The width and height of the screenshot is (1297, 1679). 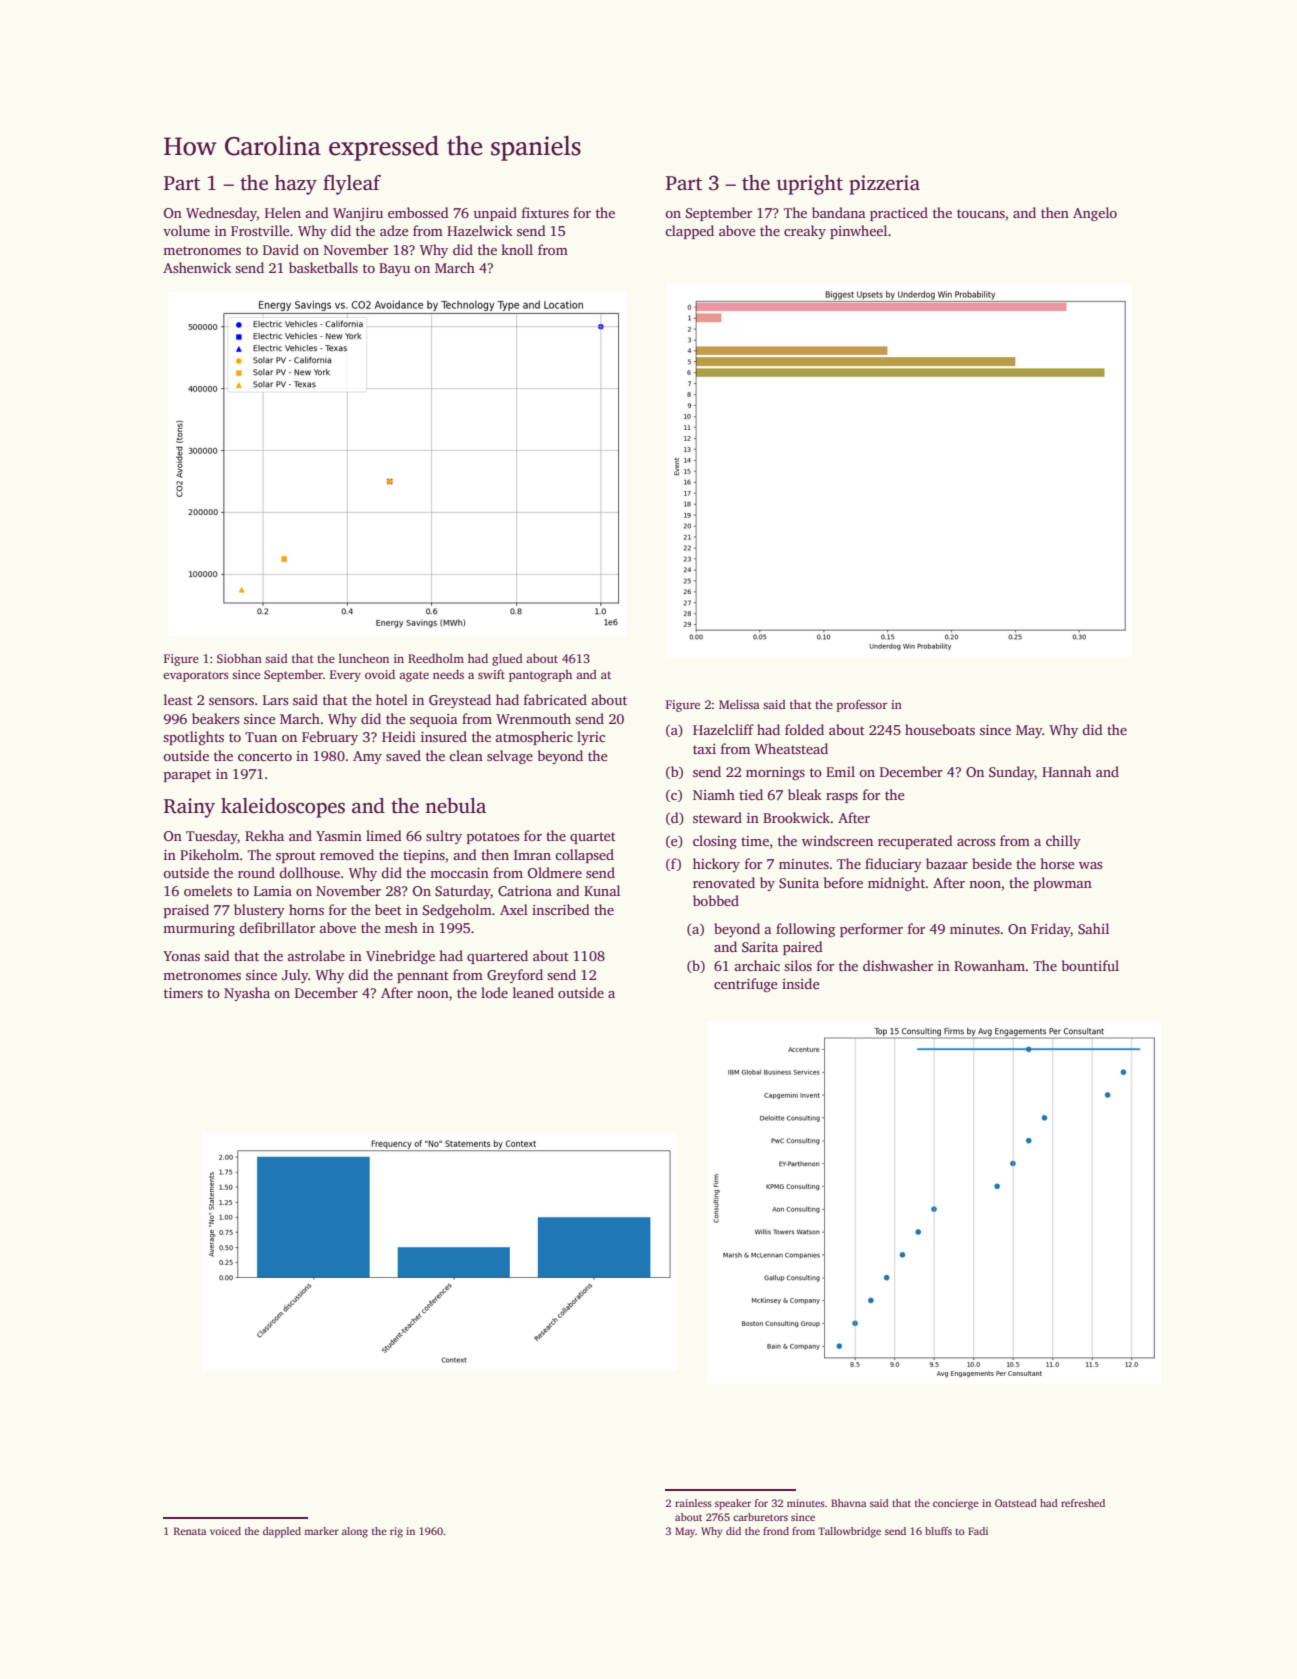 I want to click on centrifuge, so click(x=746, y=985).
